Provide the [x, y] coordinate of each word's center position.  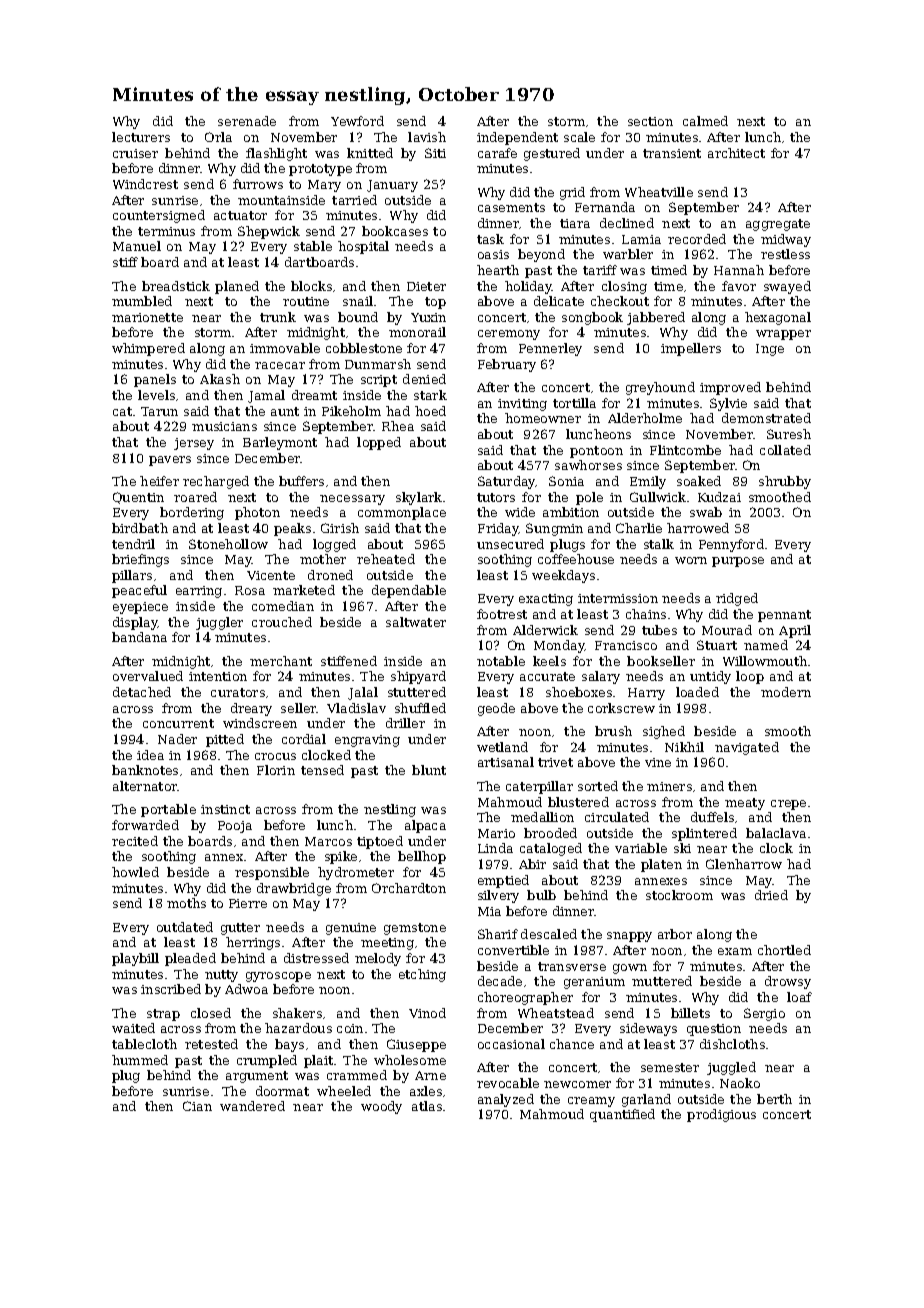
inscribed [171, 989]
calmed [705, 121]
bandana [139, 637]
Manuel [137, 246]
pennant [784, 616]
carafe [497, 153]
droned [330, 575]
